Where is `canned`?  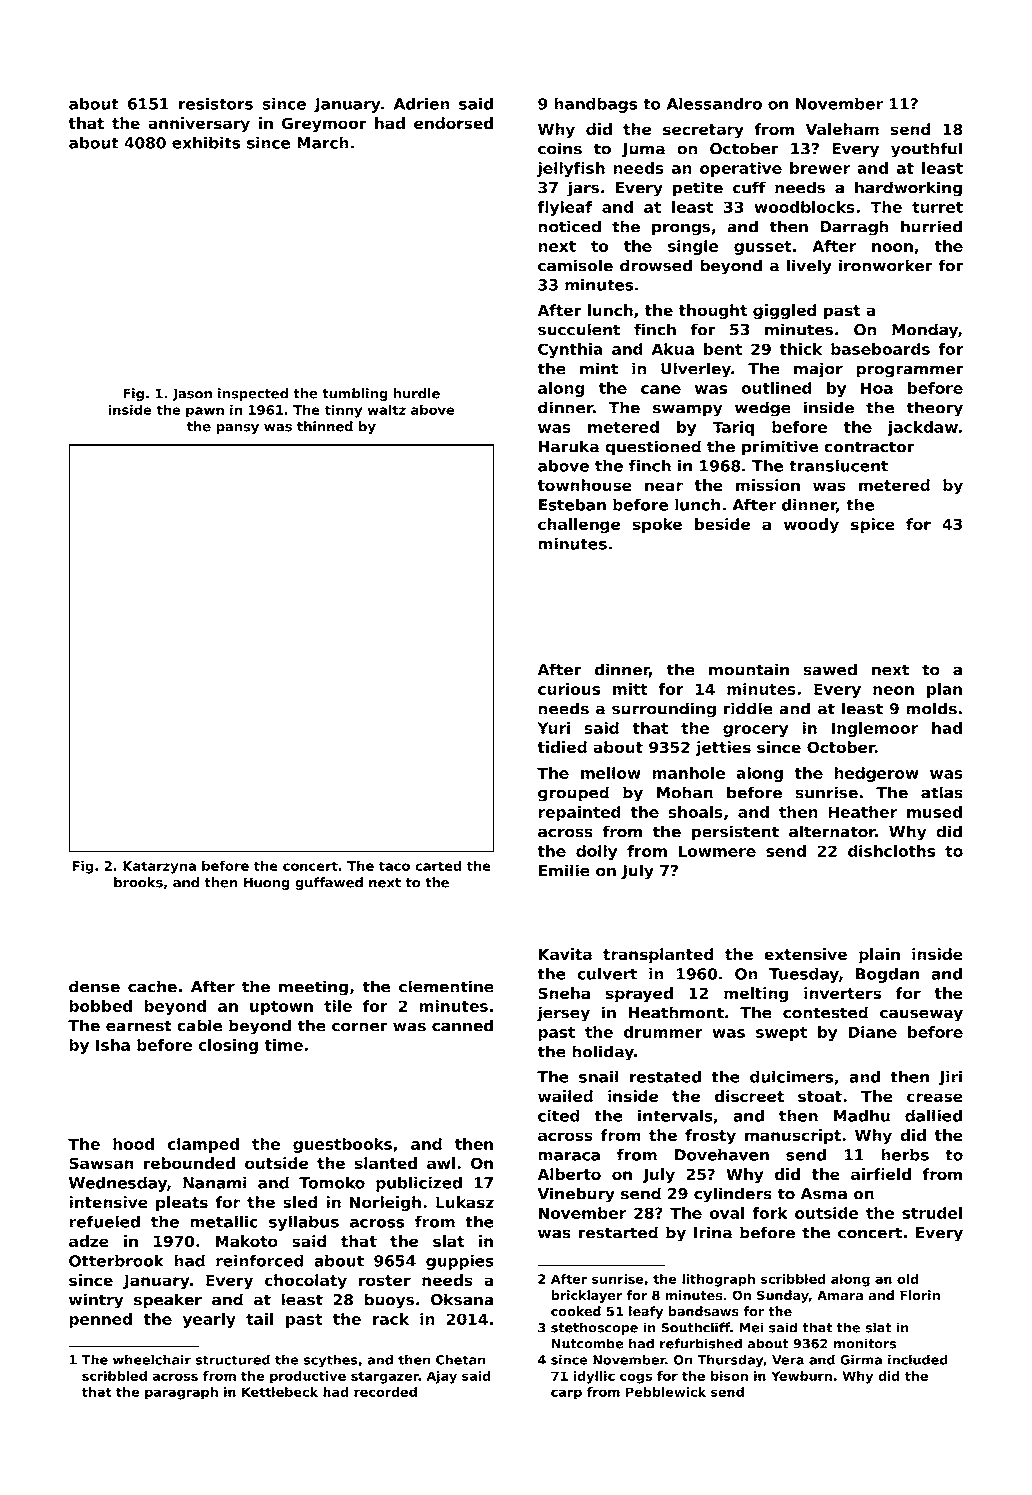
canned is located at coordinates (462, 1025).
